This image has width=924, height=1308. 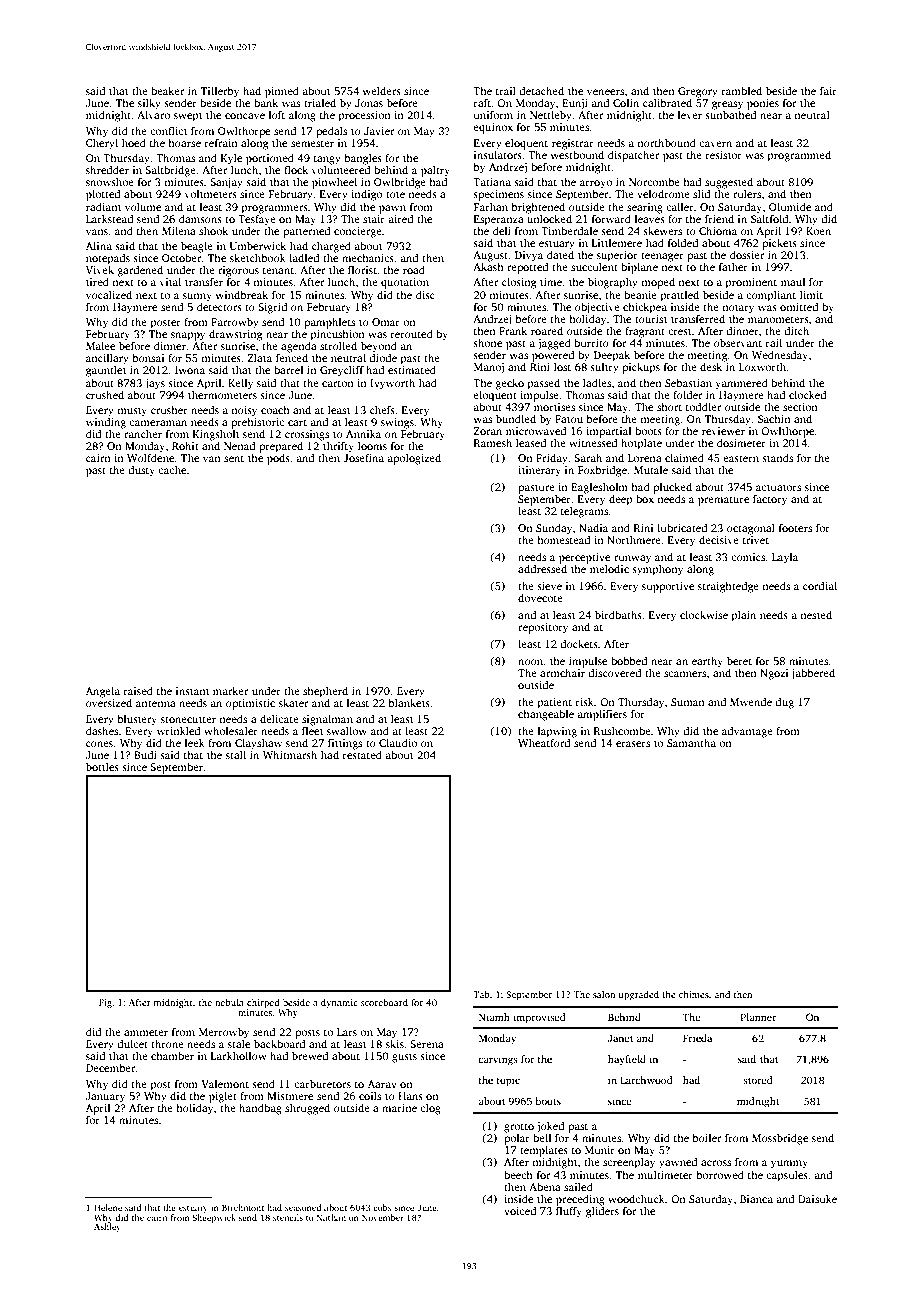 What do you see at coordinates (223, 1097) in the image?
I see `piglet` at bounding box center [223, 1097].
